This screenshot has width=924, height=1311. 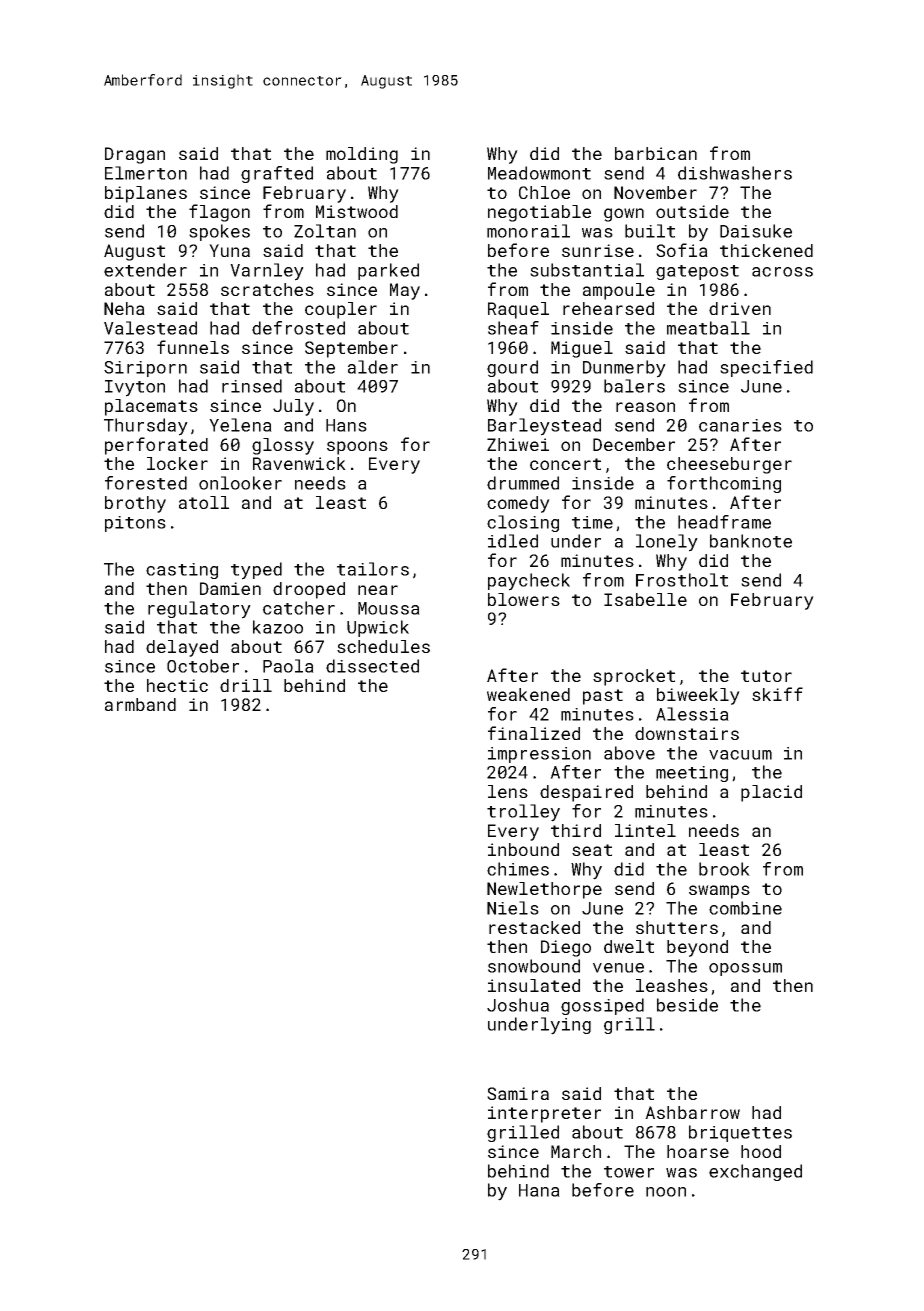 I want to click on grafted, so click(x=277, y=174).
